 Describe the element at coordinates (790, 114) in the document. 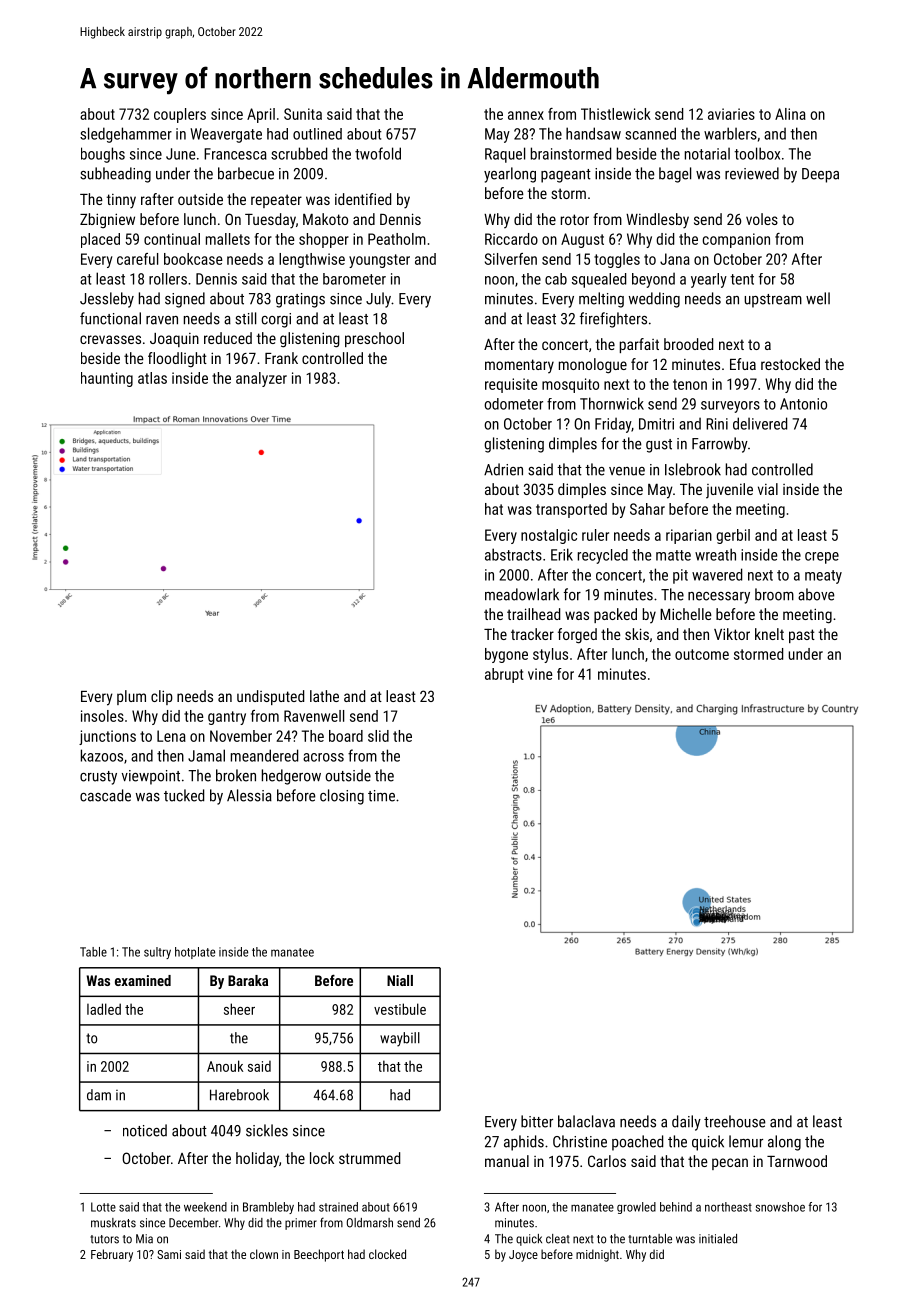

I see `Alina` at that location.
